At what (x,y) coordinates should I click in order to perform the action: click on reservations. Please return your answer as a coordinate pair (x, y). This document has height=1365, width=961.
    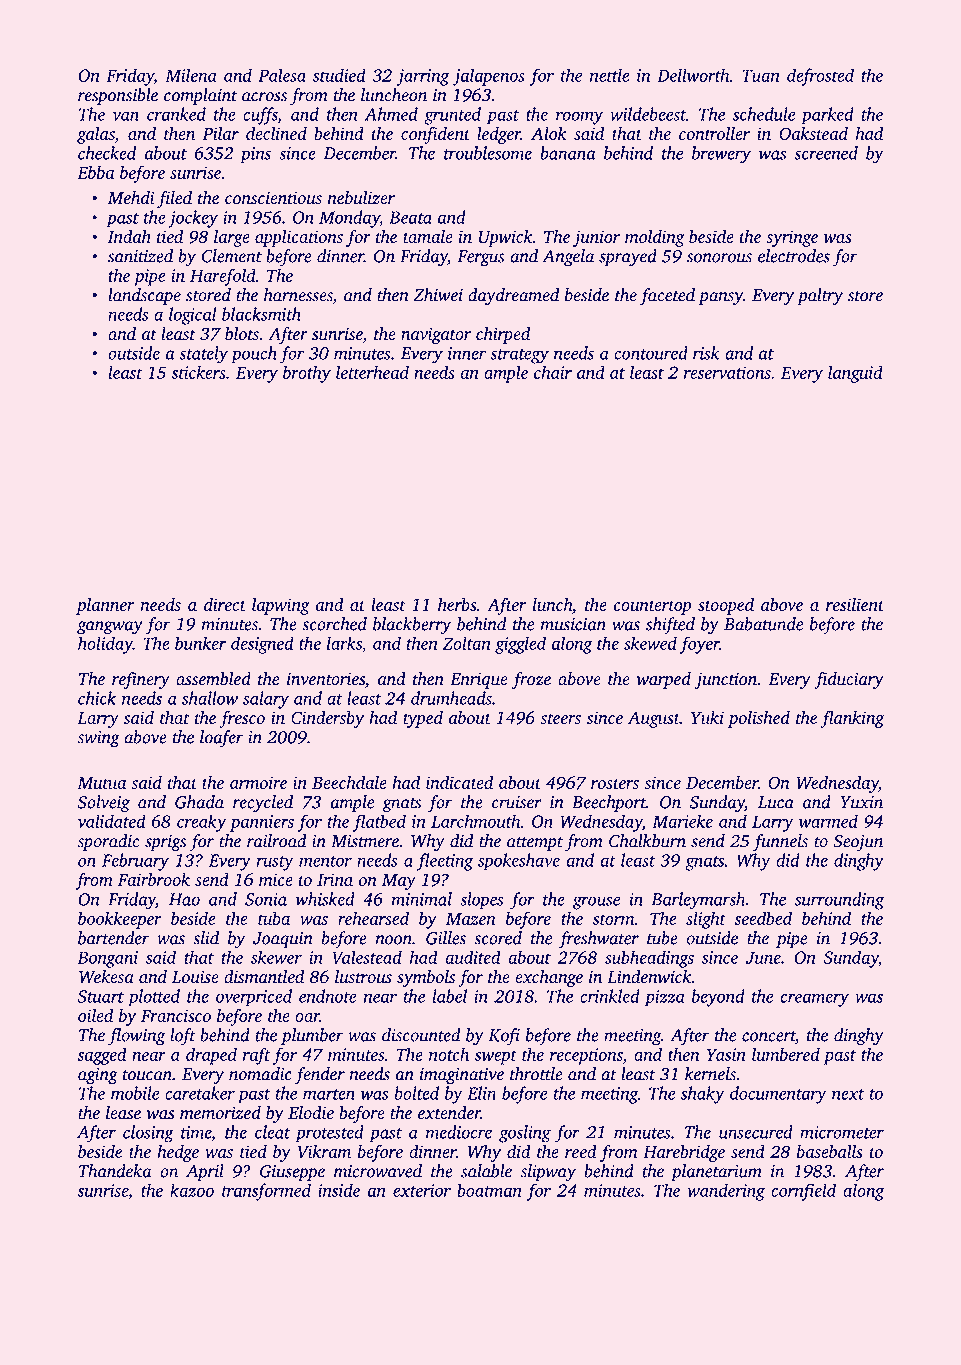
    Looking at the image, I should click on (727, 372).
